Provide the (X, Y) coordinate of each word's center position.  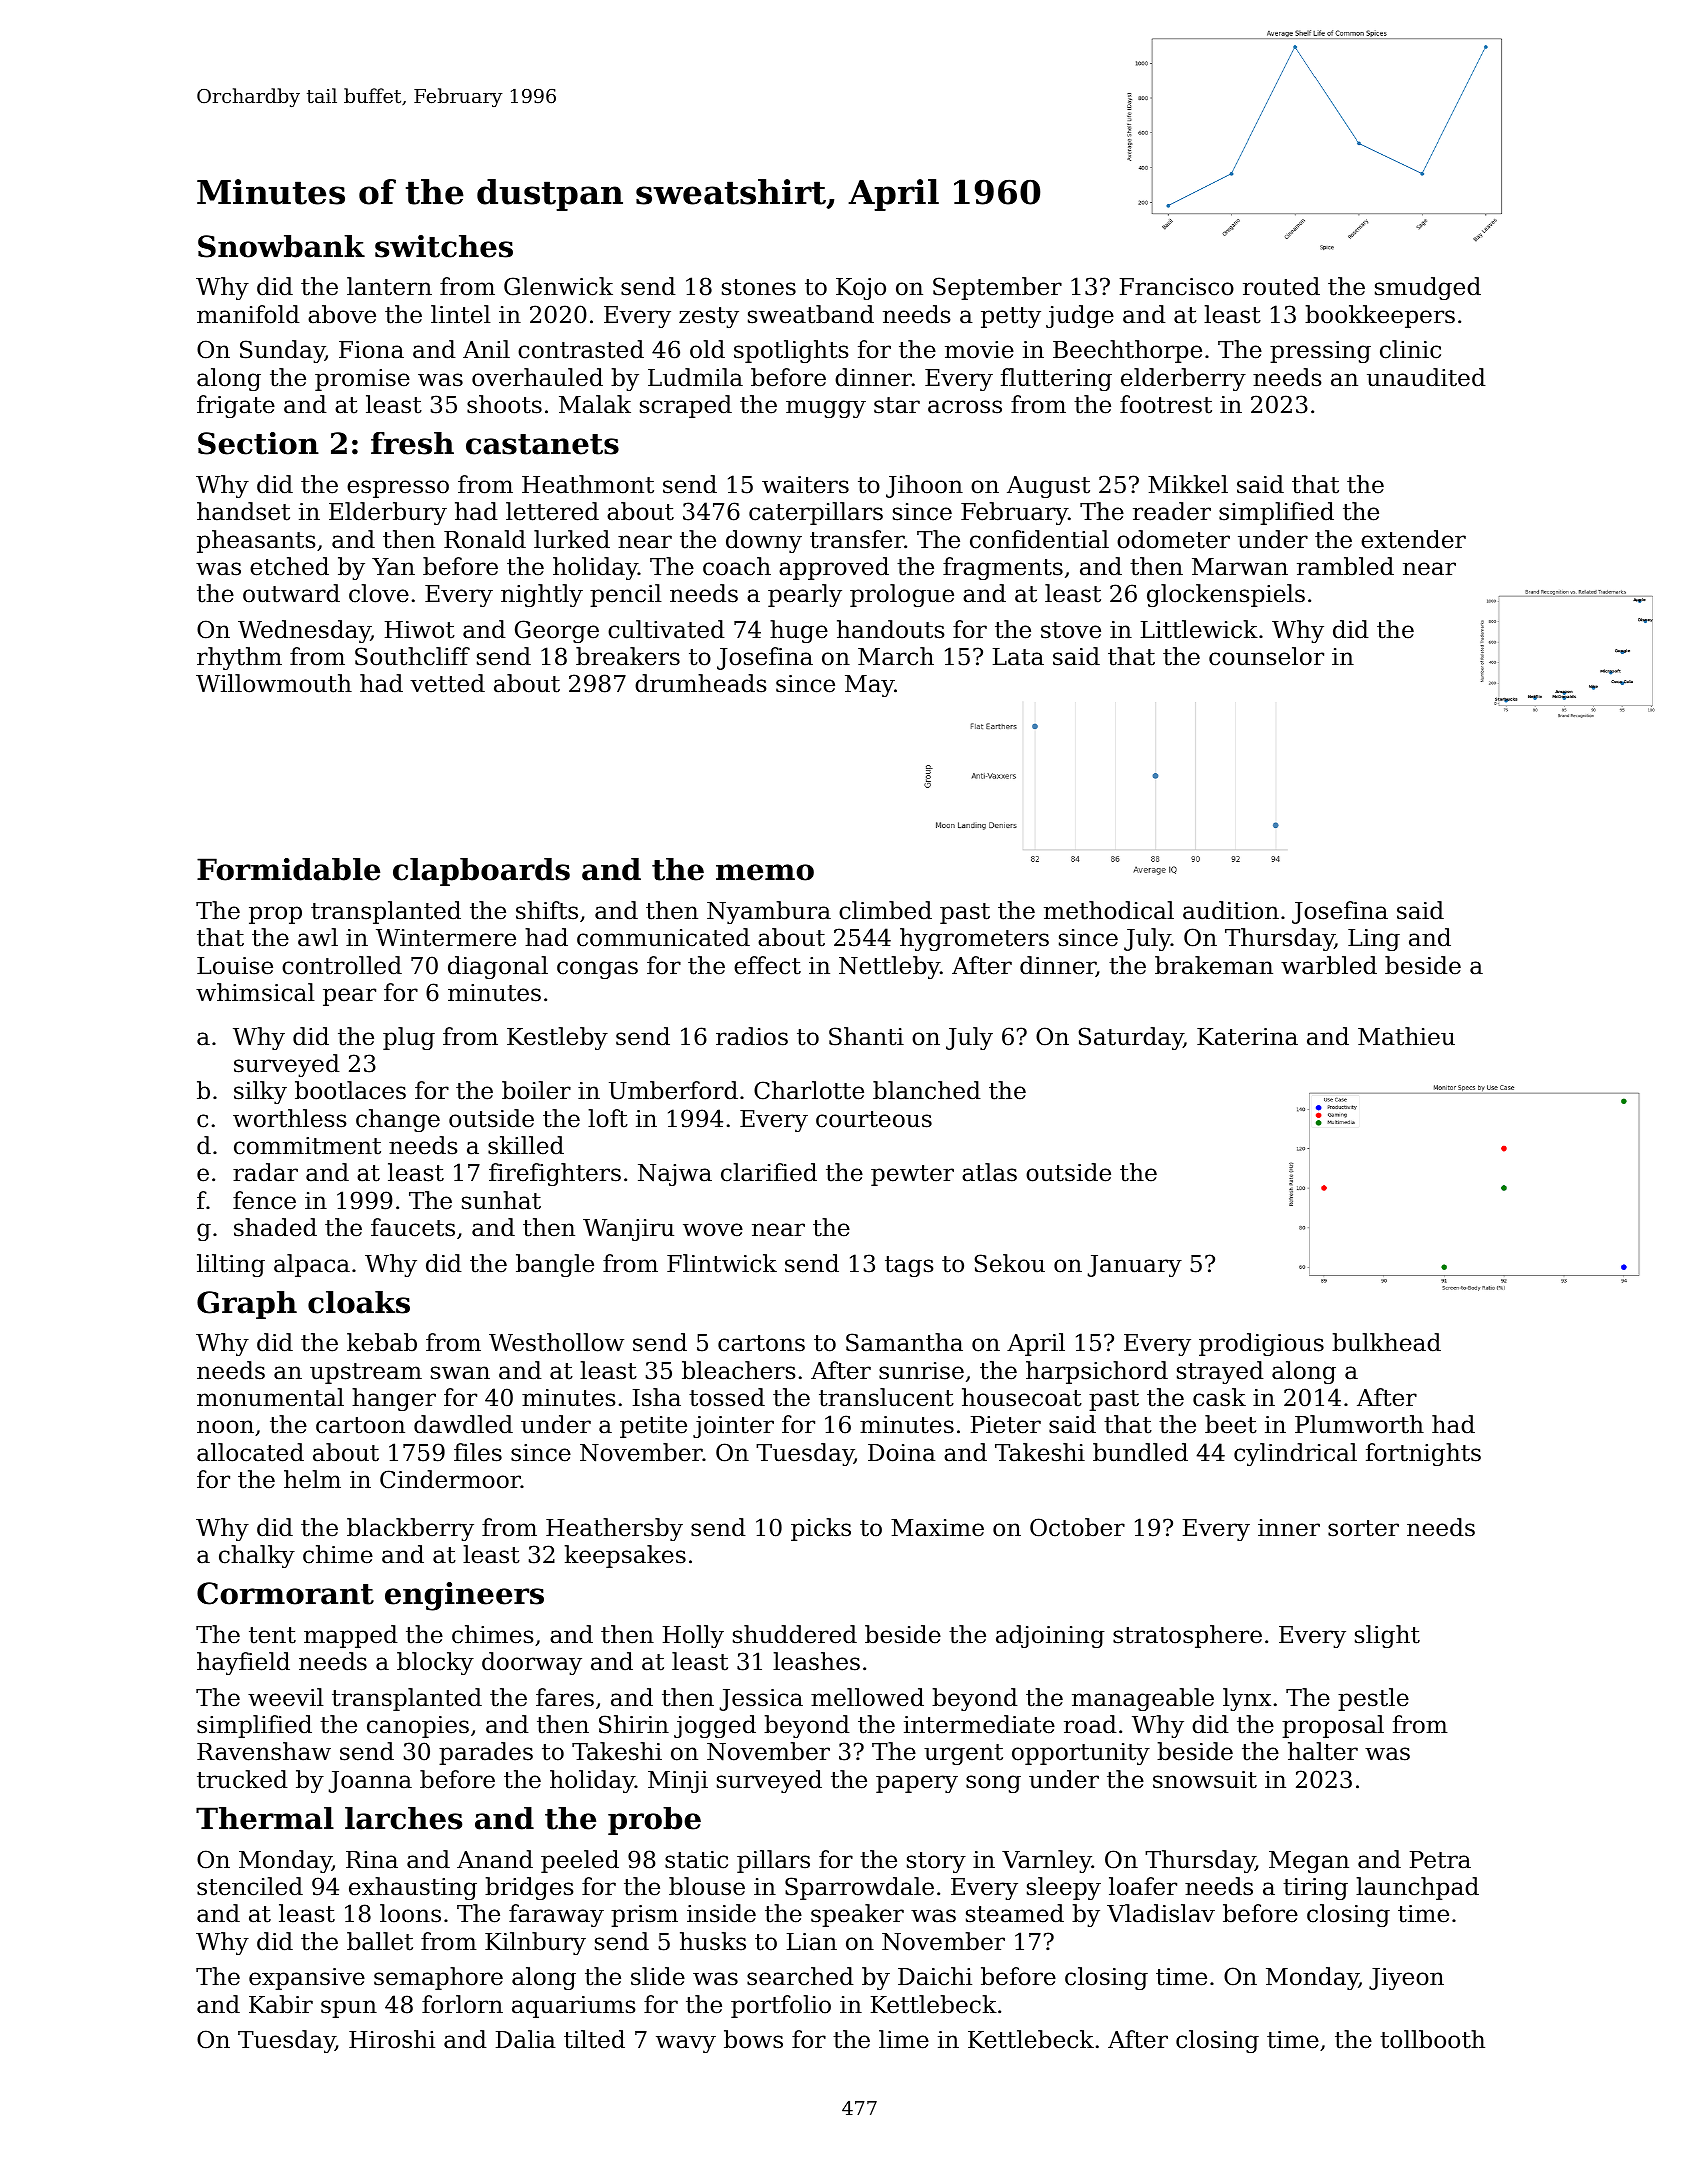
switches (444, 246)
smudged (1428, 288)
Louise (235, 966)
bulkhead (1386, 1342)
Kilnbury (535, 1943)
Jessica (761, 1700)
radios (752, 1036)
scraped (686, 406)
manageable (1143, 1699)
